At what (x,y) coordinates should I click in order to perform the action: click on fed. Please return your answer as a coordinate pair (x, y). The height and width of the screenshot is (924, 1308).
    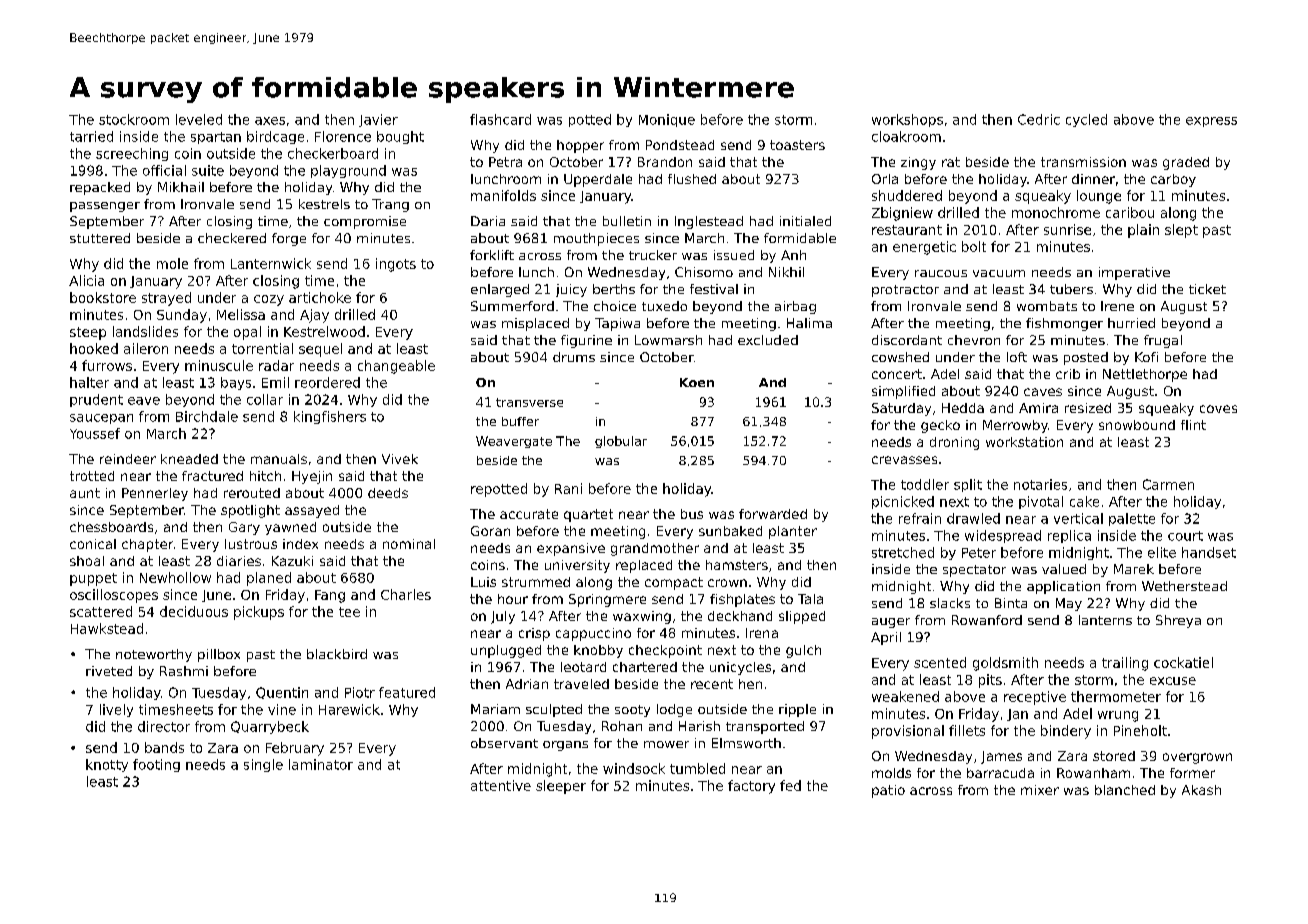
    Looking at the image, I should click on (790, 785).
